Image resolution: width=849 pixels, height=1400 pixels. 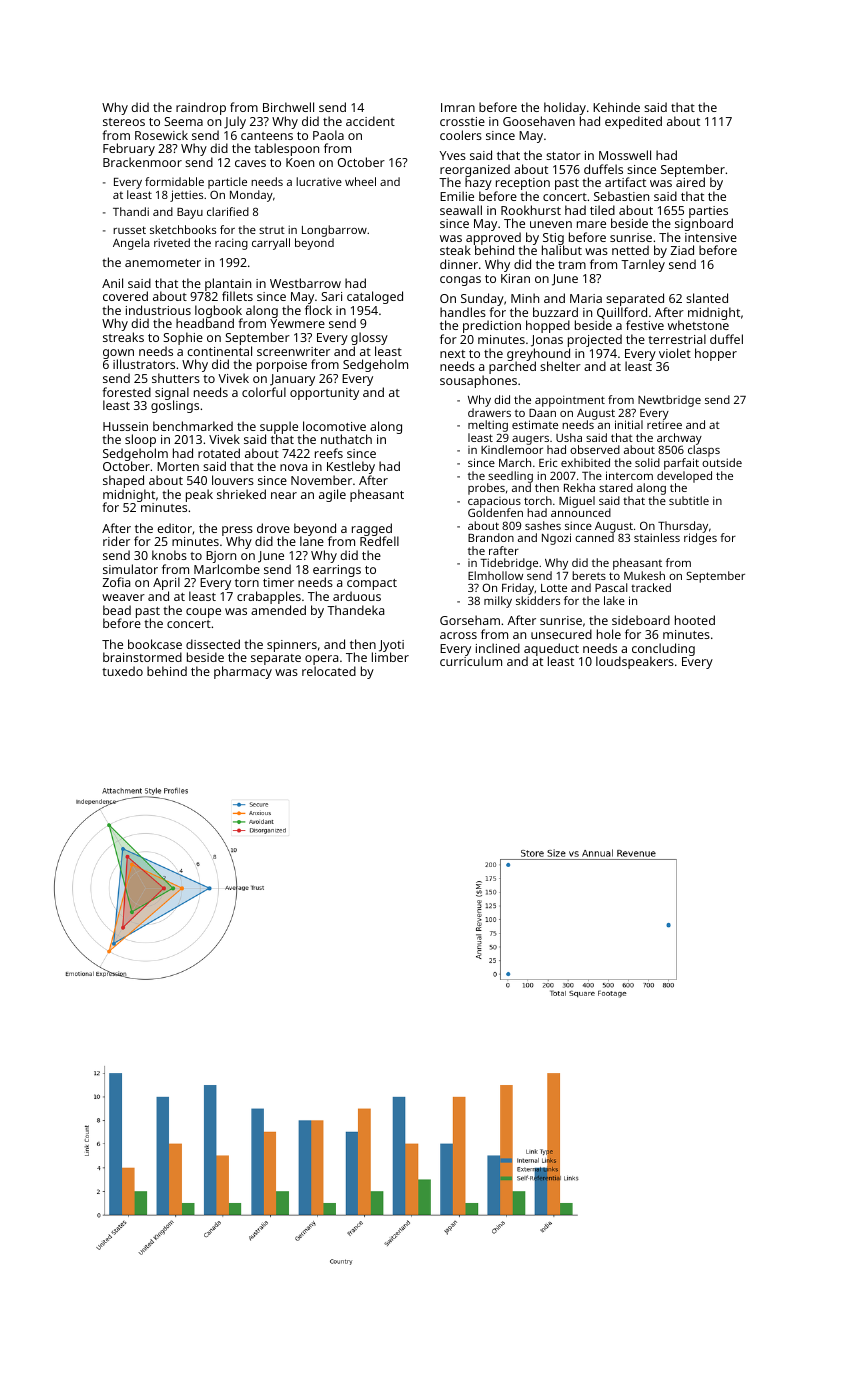 What do you see at coordinates (560, 366) in the screenshot?
I see `shelter` at bounding box center [560, 366].
